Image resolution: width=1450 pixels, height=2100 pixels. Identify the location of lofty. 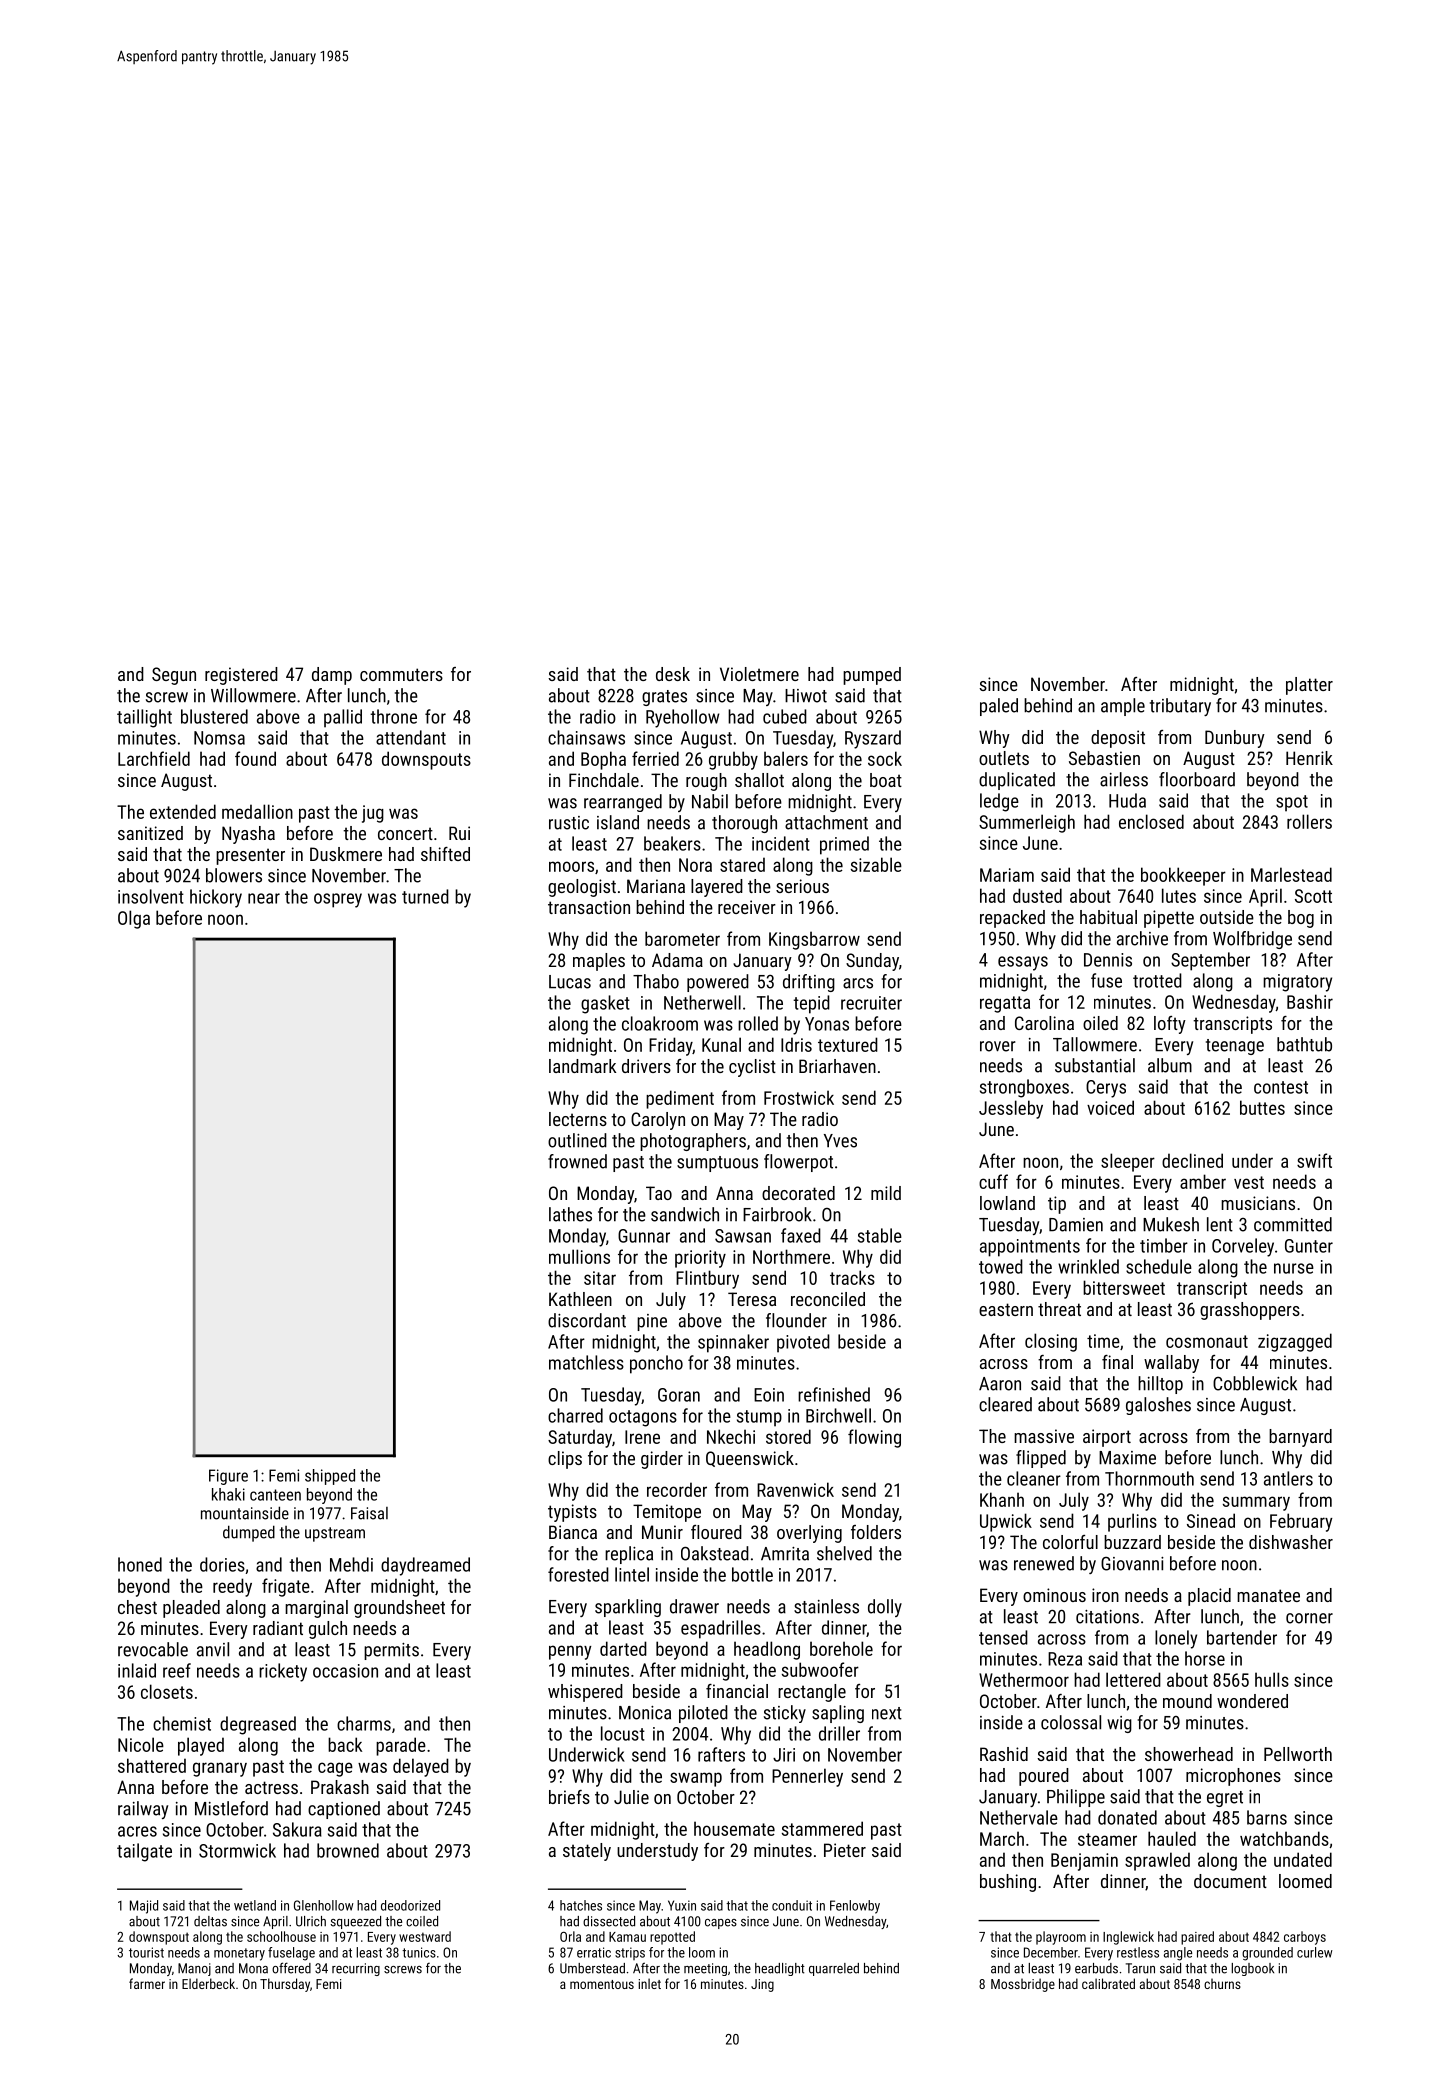
(1170, 1025).
